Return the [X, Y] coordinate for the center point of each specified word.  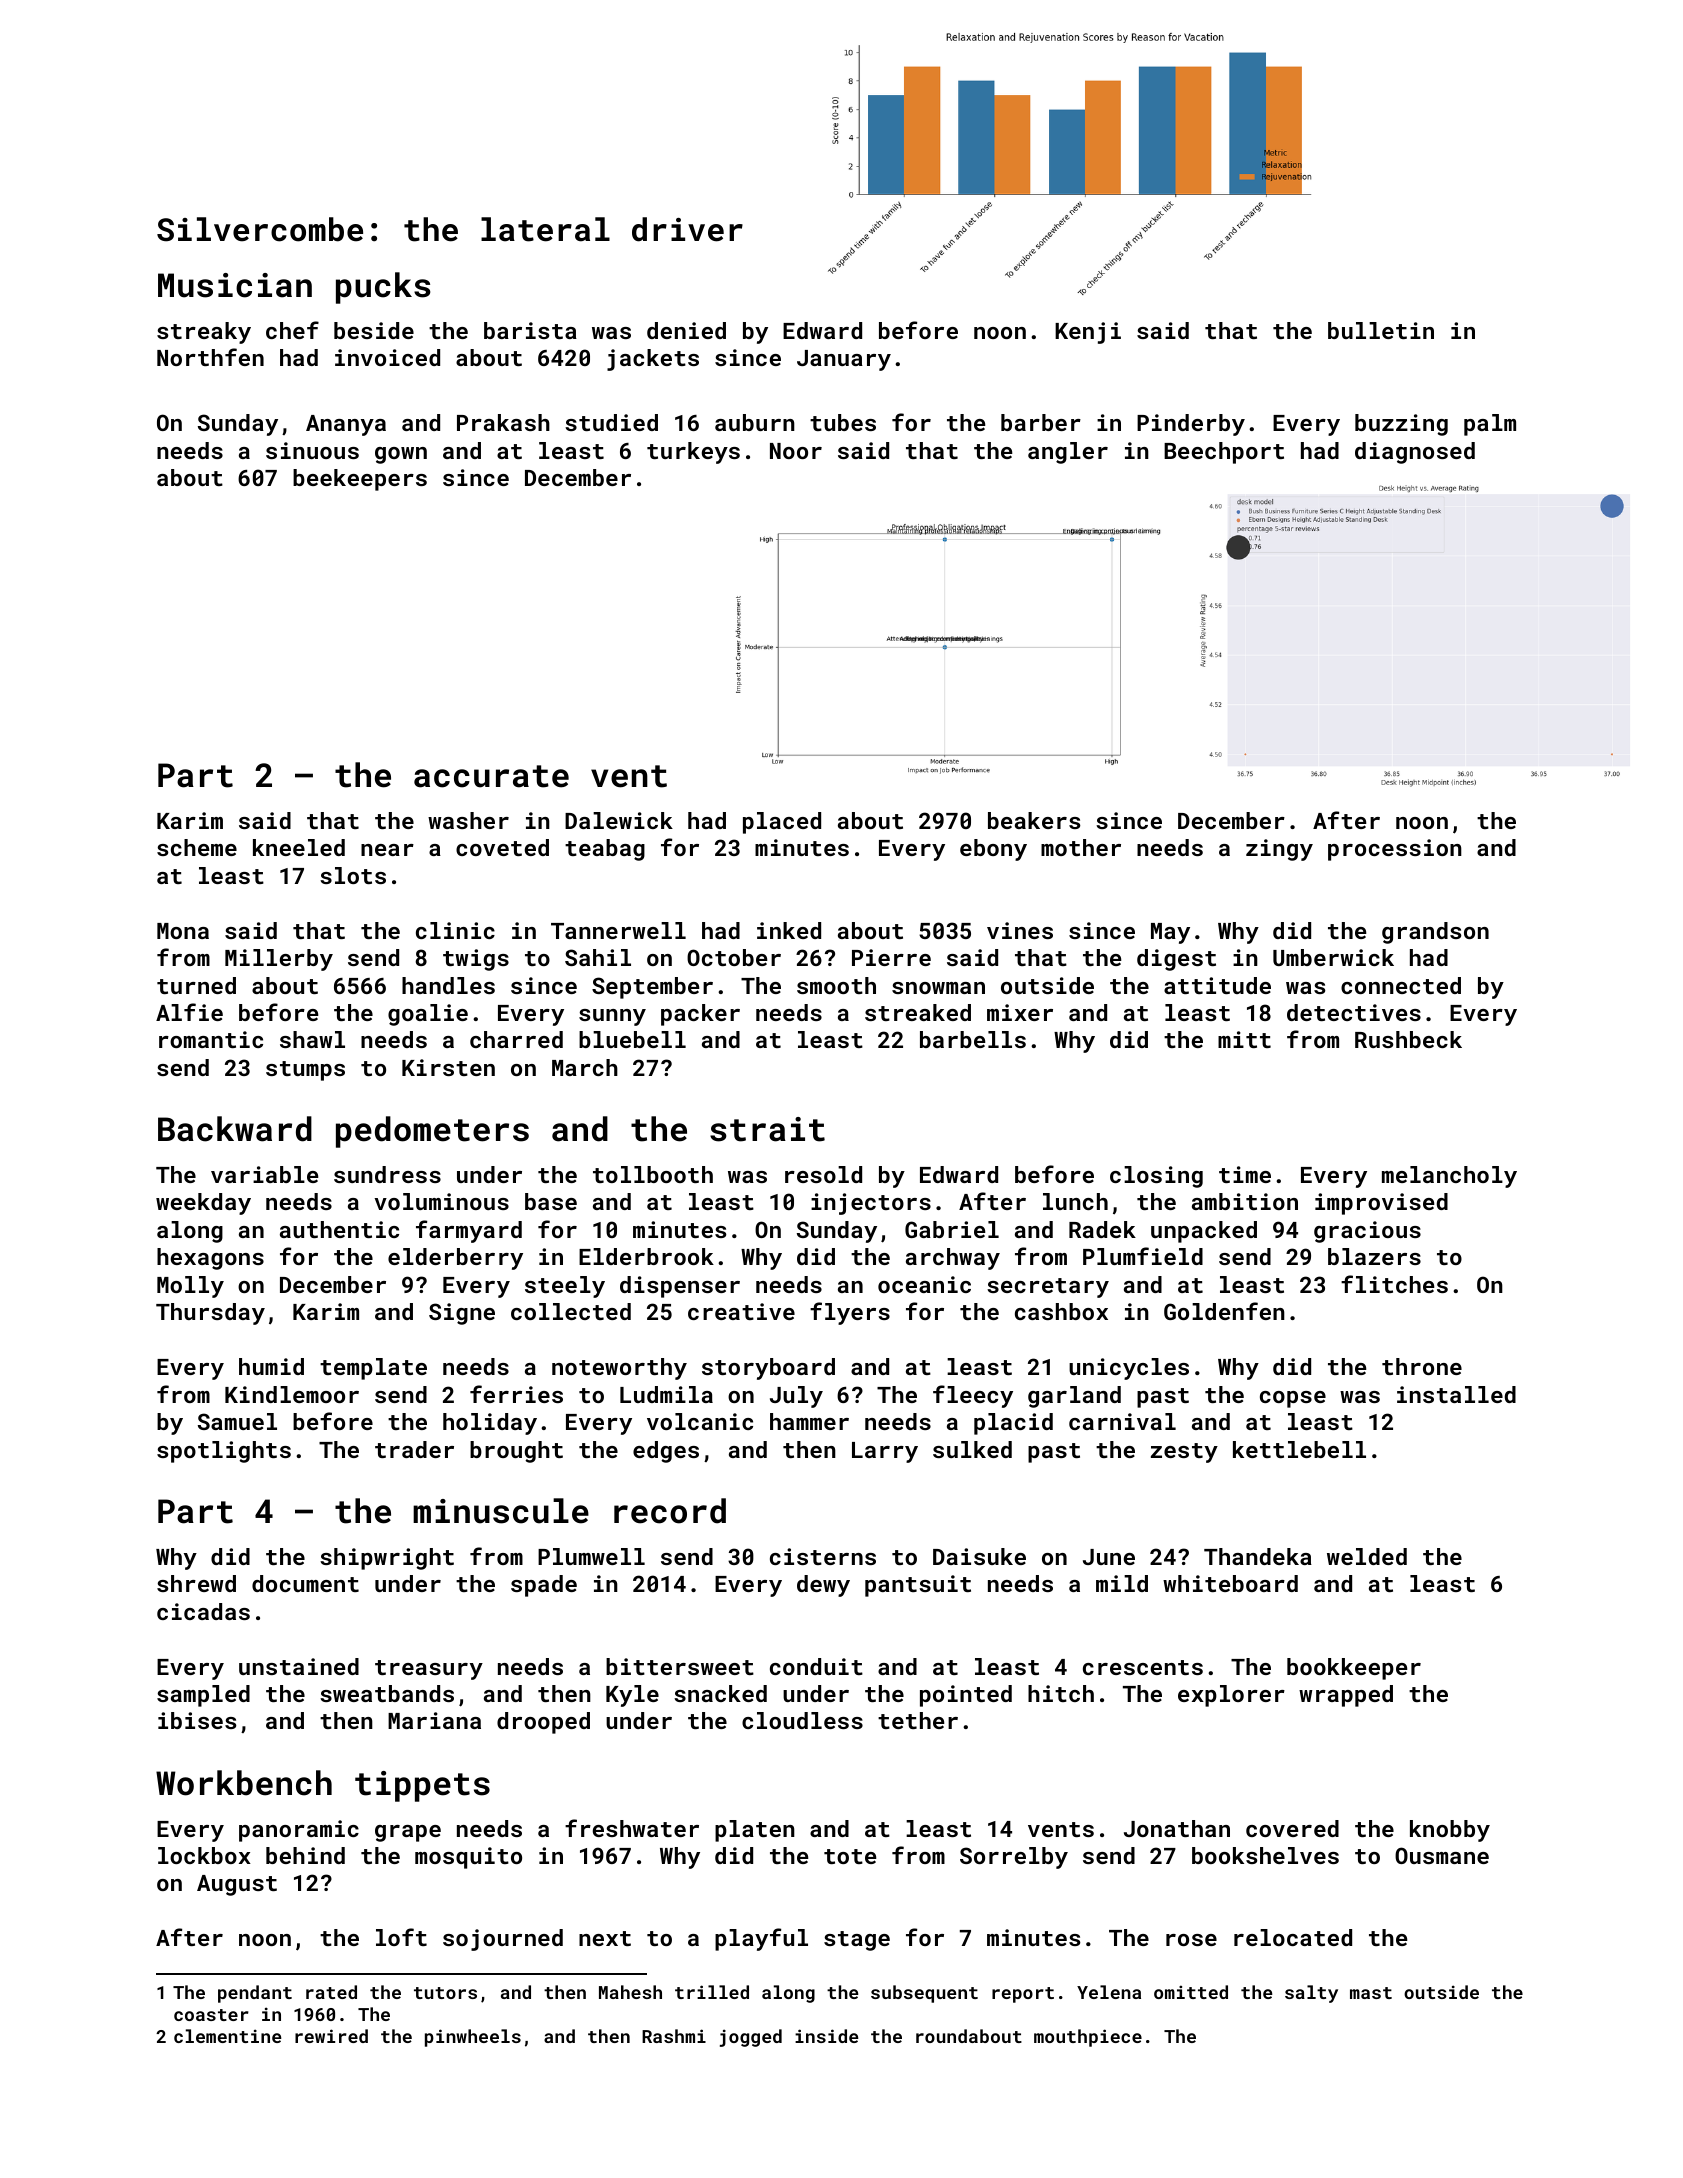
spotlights [224, 1452]
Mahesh [630, 1992]
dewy [823, 1586]
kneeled [299, 847]
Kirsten [448, 1067]
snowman [938, 988]
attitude [1217, 985]
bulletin [1381, 330]
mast [1371, 1993]
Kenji [1088, 333]
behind [305, 1855]
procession [1395, 850]
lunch [1075, 1201]
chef [292, 330]
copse [1293, 1399]
